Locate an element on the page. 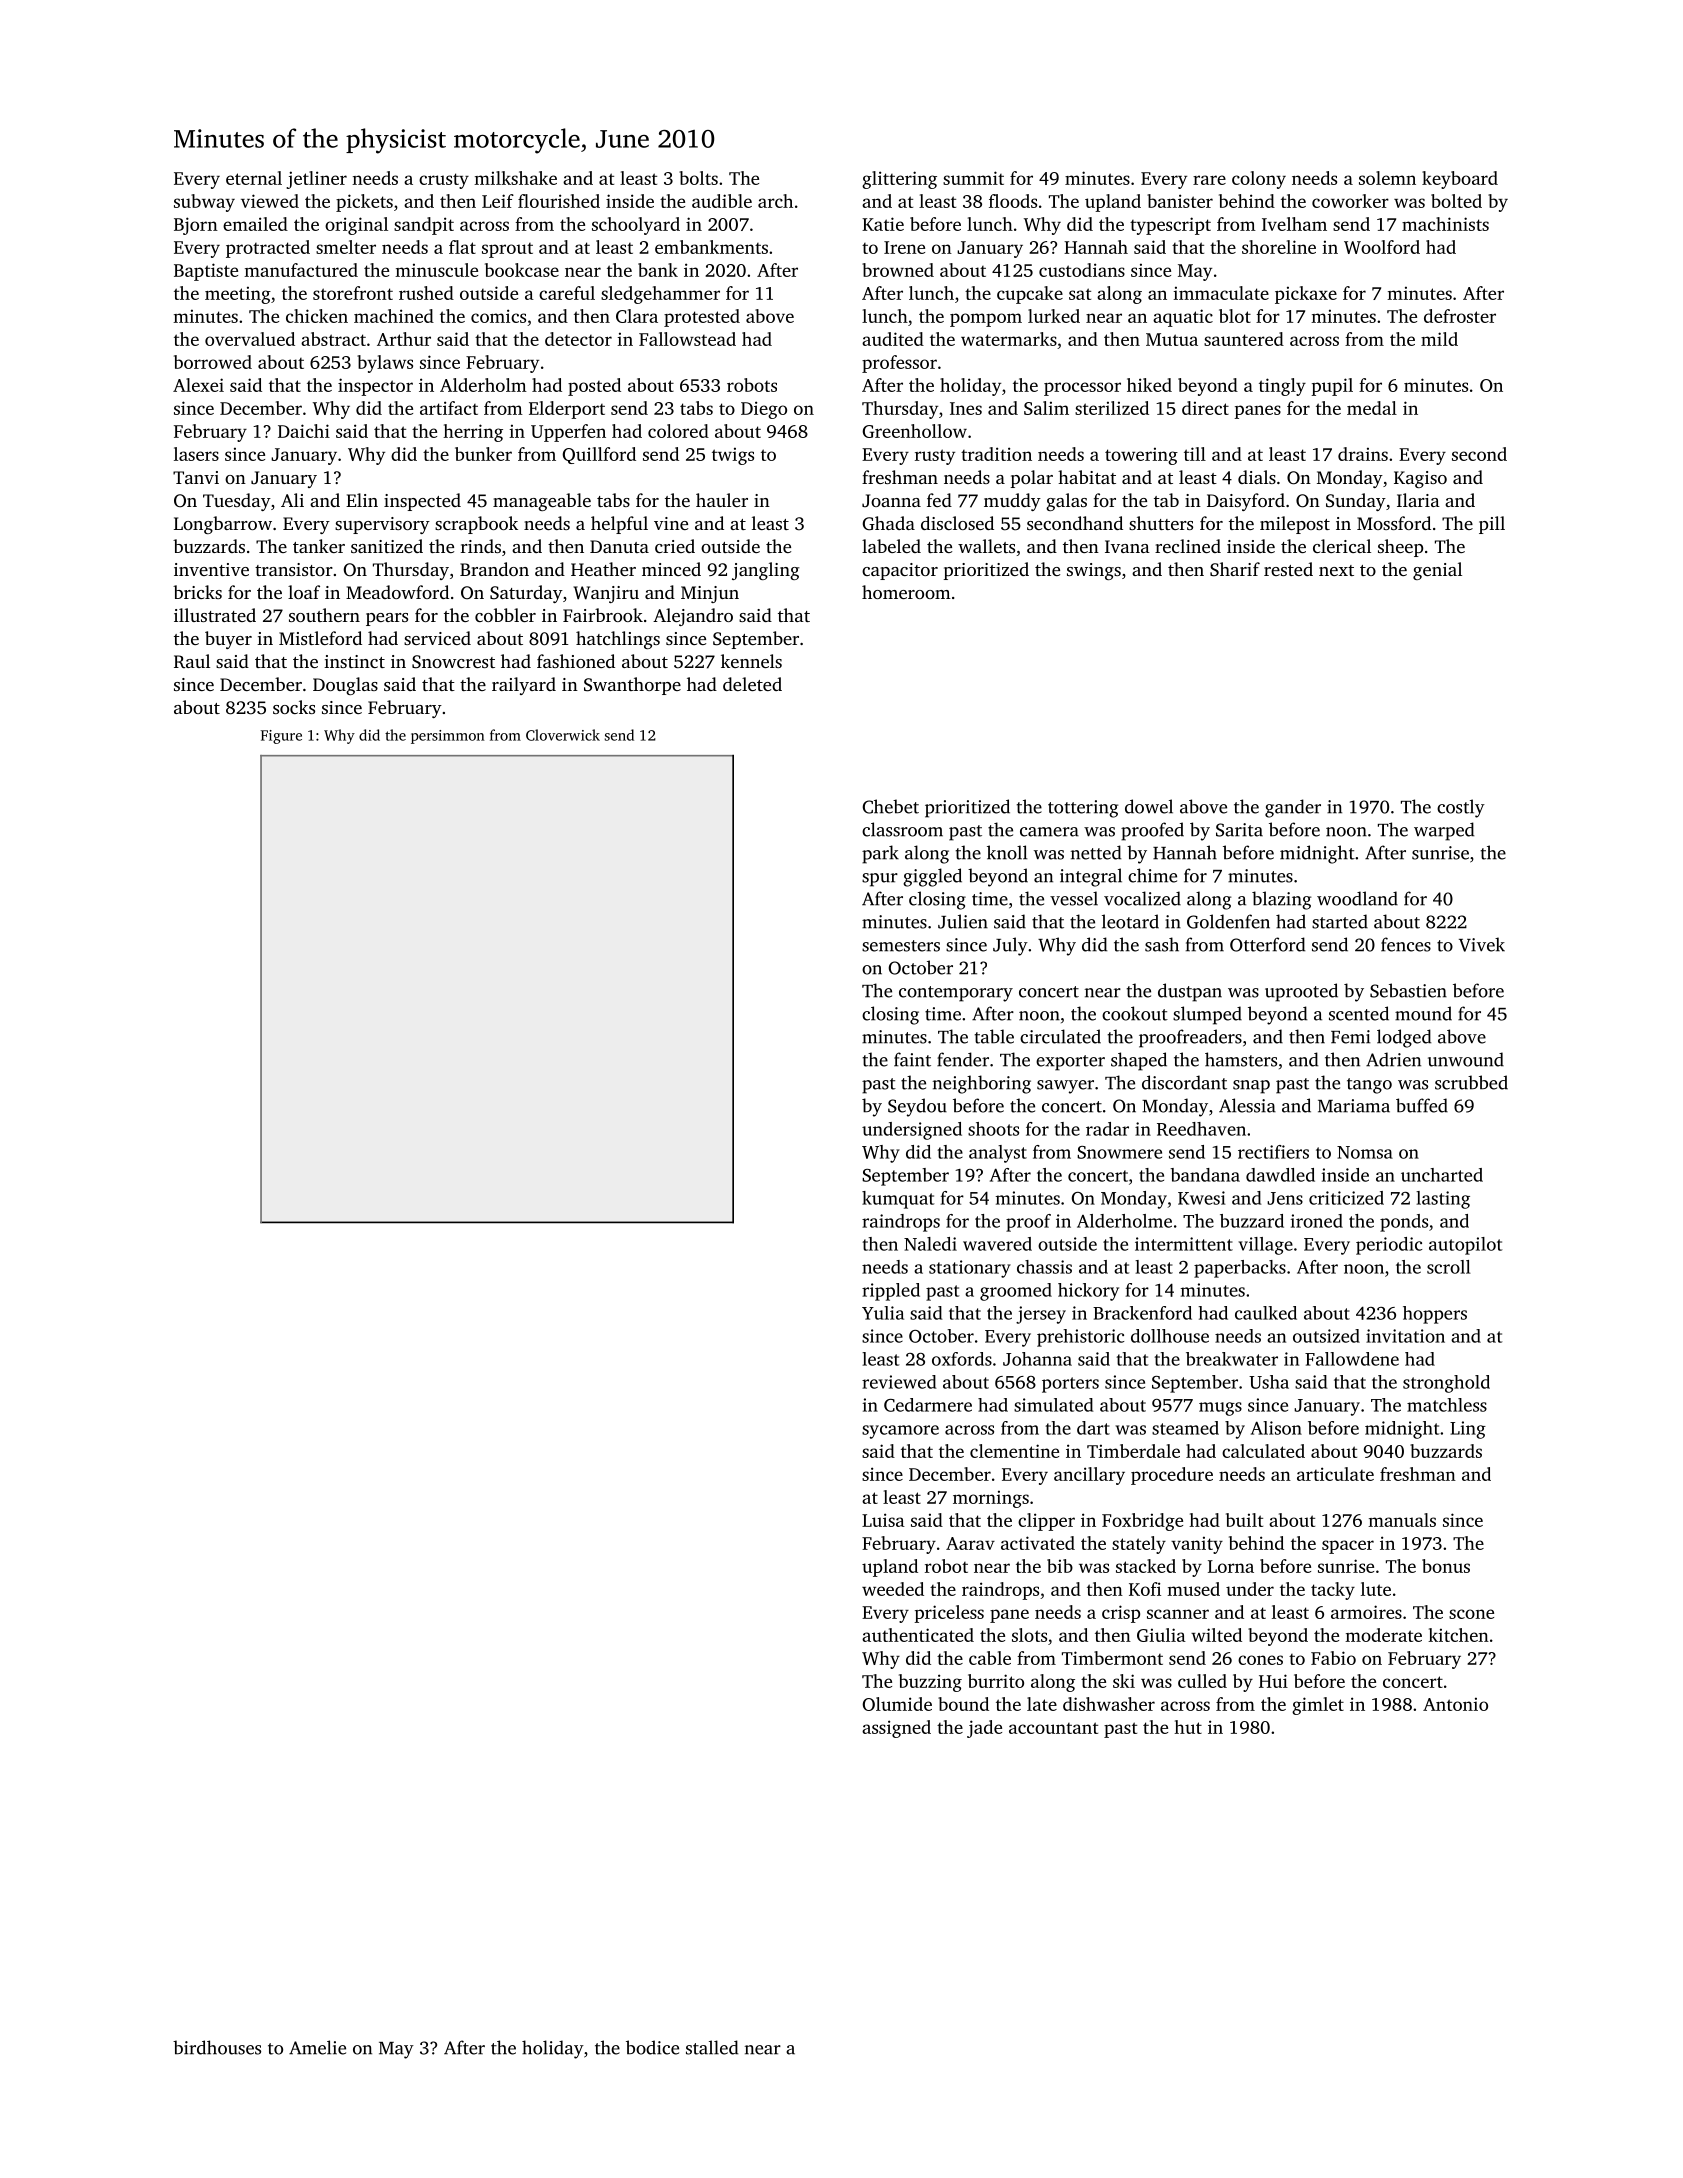 Image resolution: width=1683 pixels, height=2178 pixels. Antonio is located at coordinates (1455, 1704).
